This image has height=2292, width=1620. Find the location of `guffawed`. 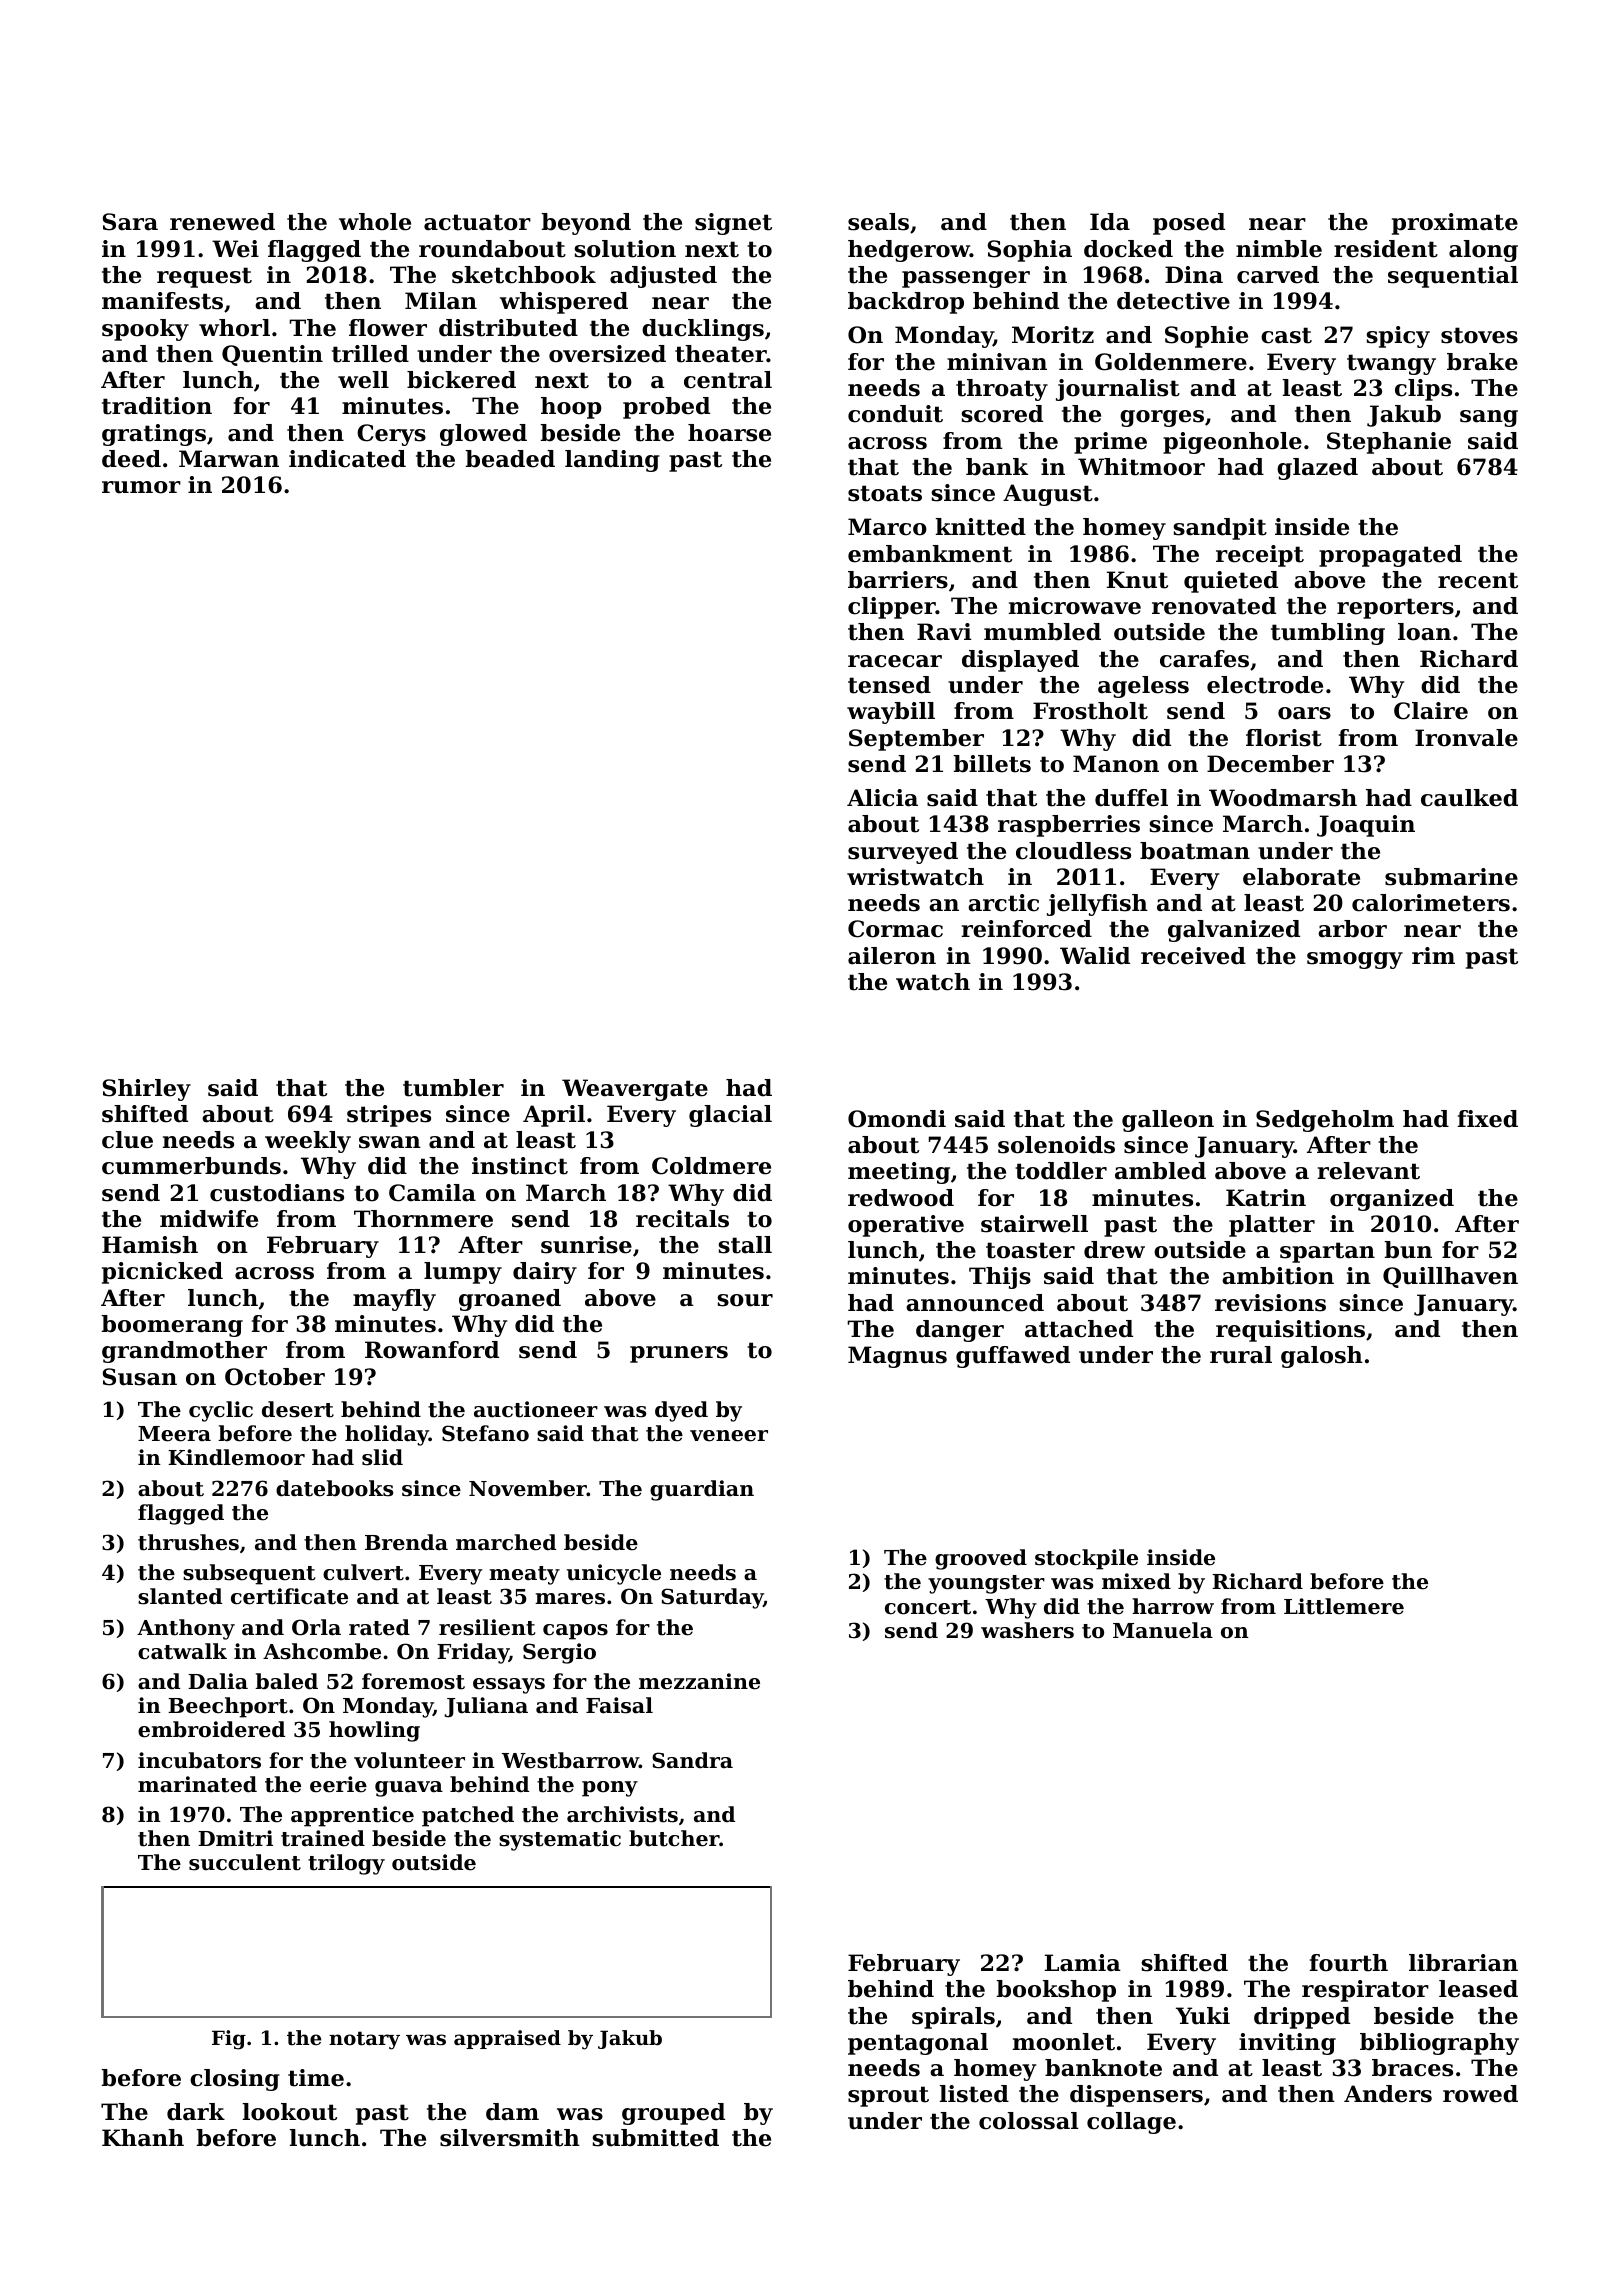

guffawed is located at coordinates (1013, 1357).
